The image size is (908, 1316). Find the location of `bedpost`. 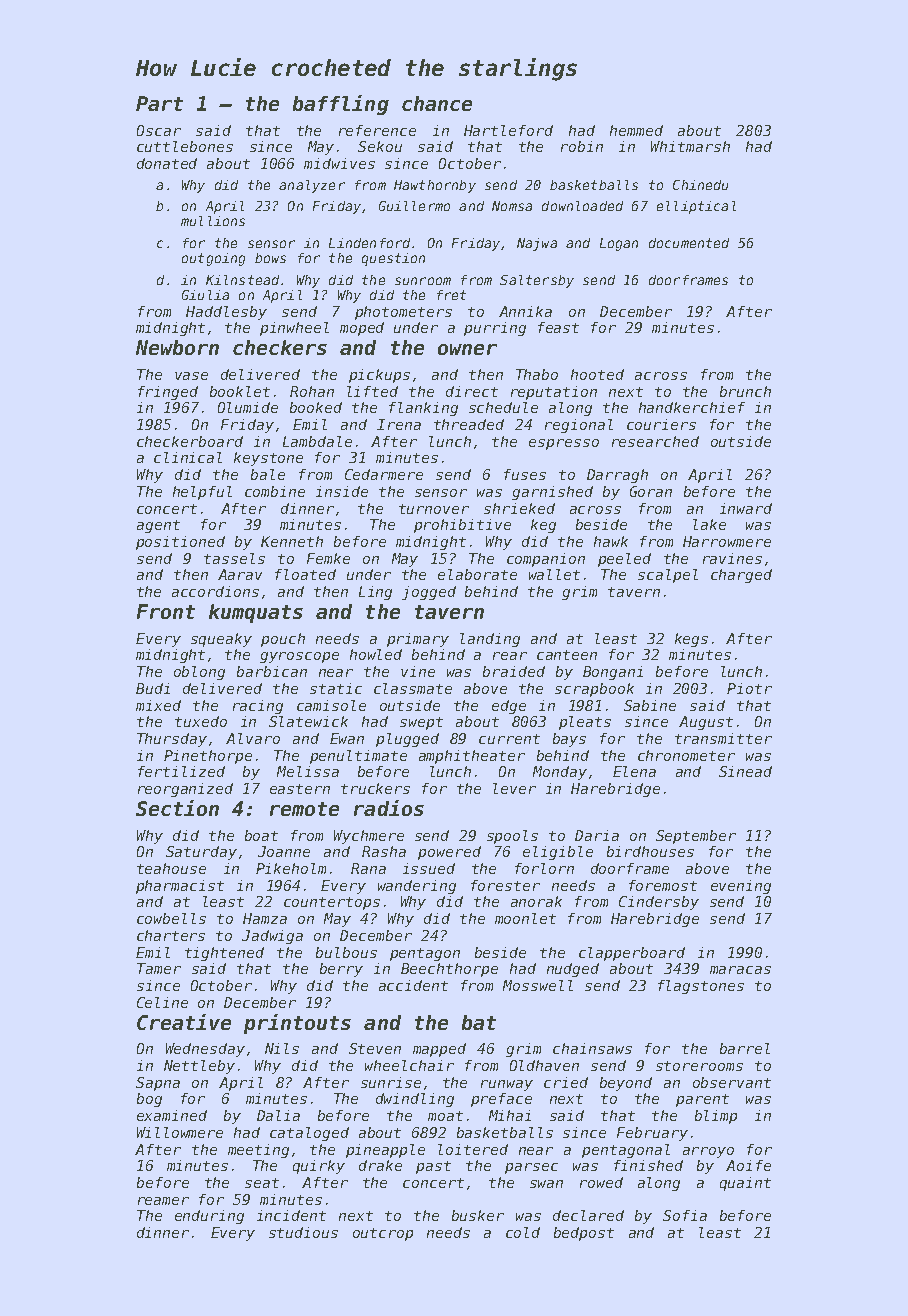

bedpost is located at coordinates (584, 1234).
